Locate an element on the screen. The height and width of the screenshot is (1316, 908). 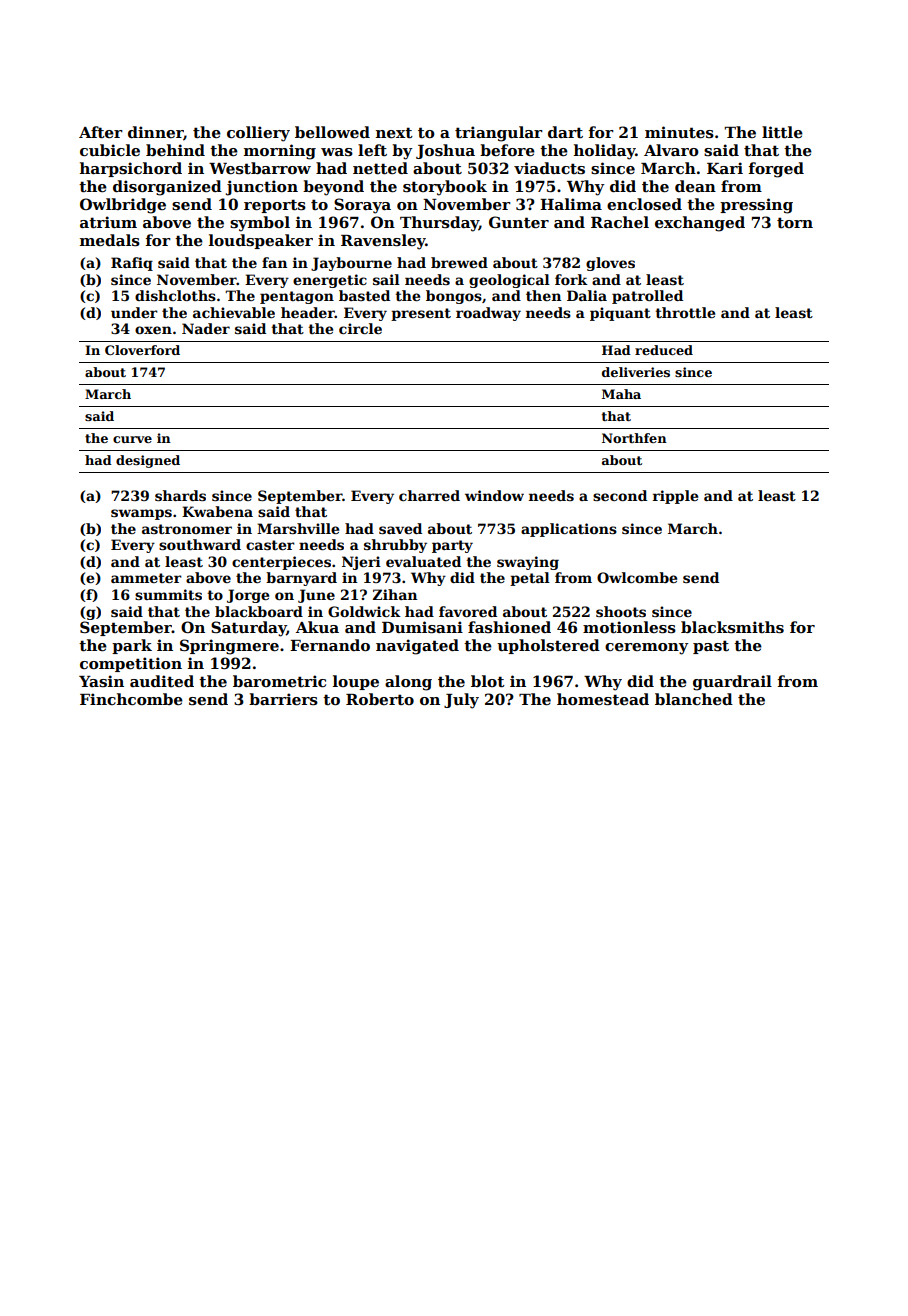
under is located at coordinates (134, 312).
